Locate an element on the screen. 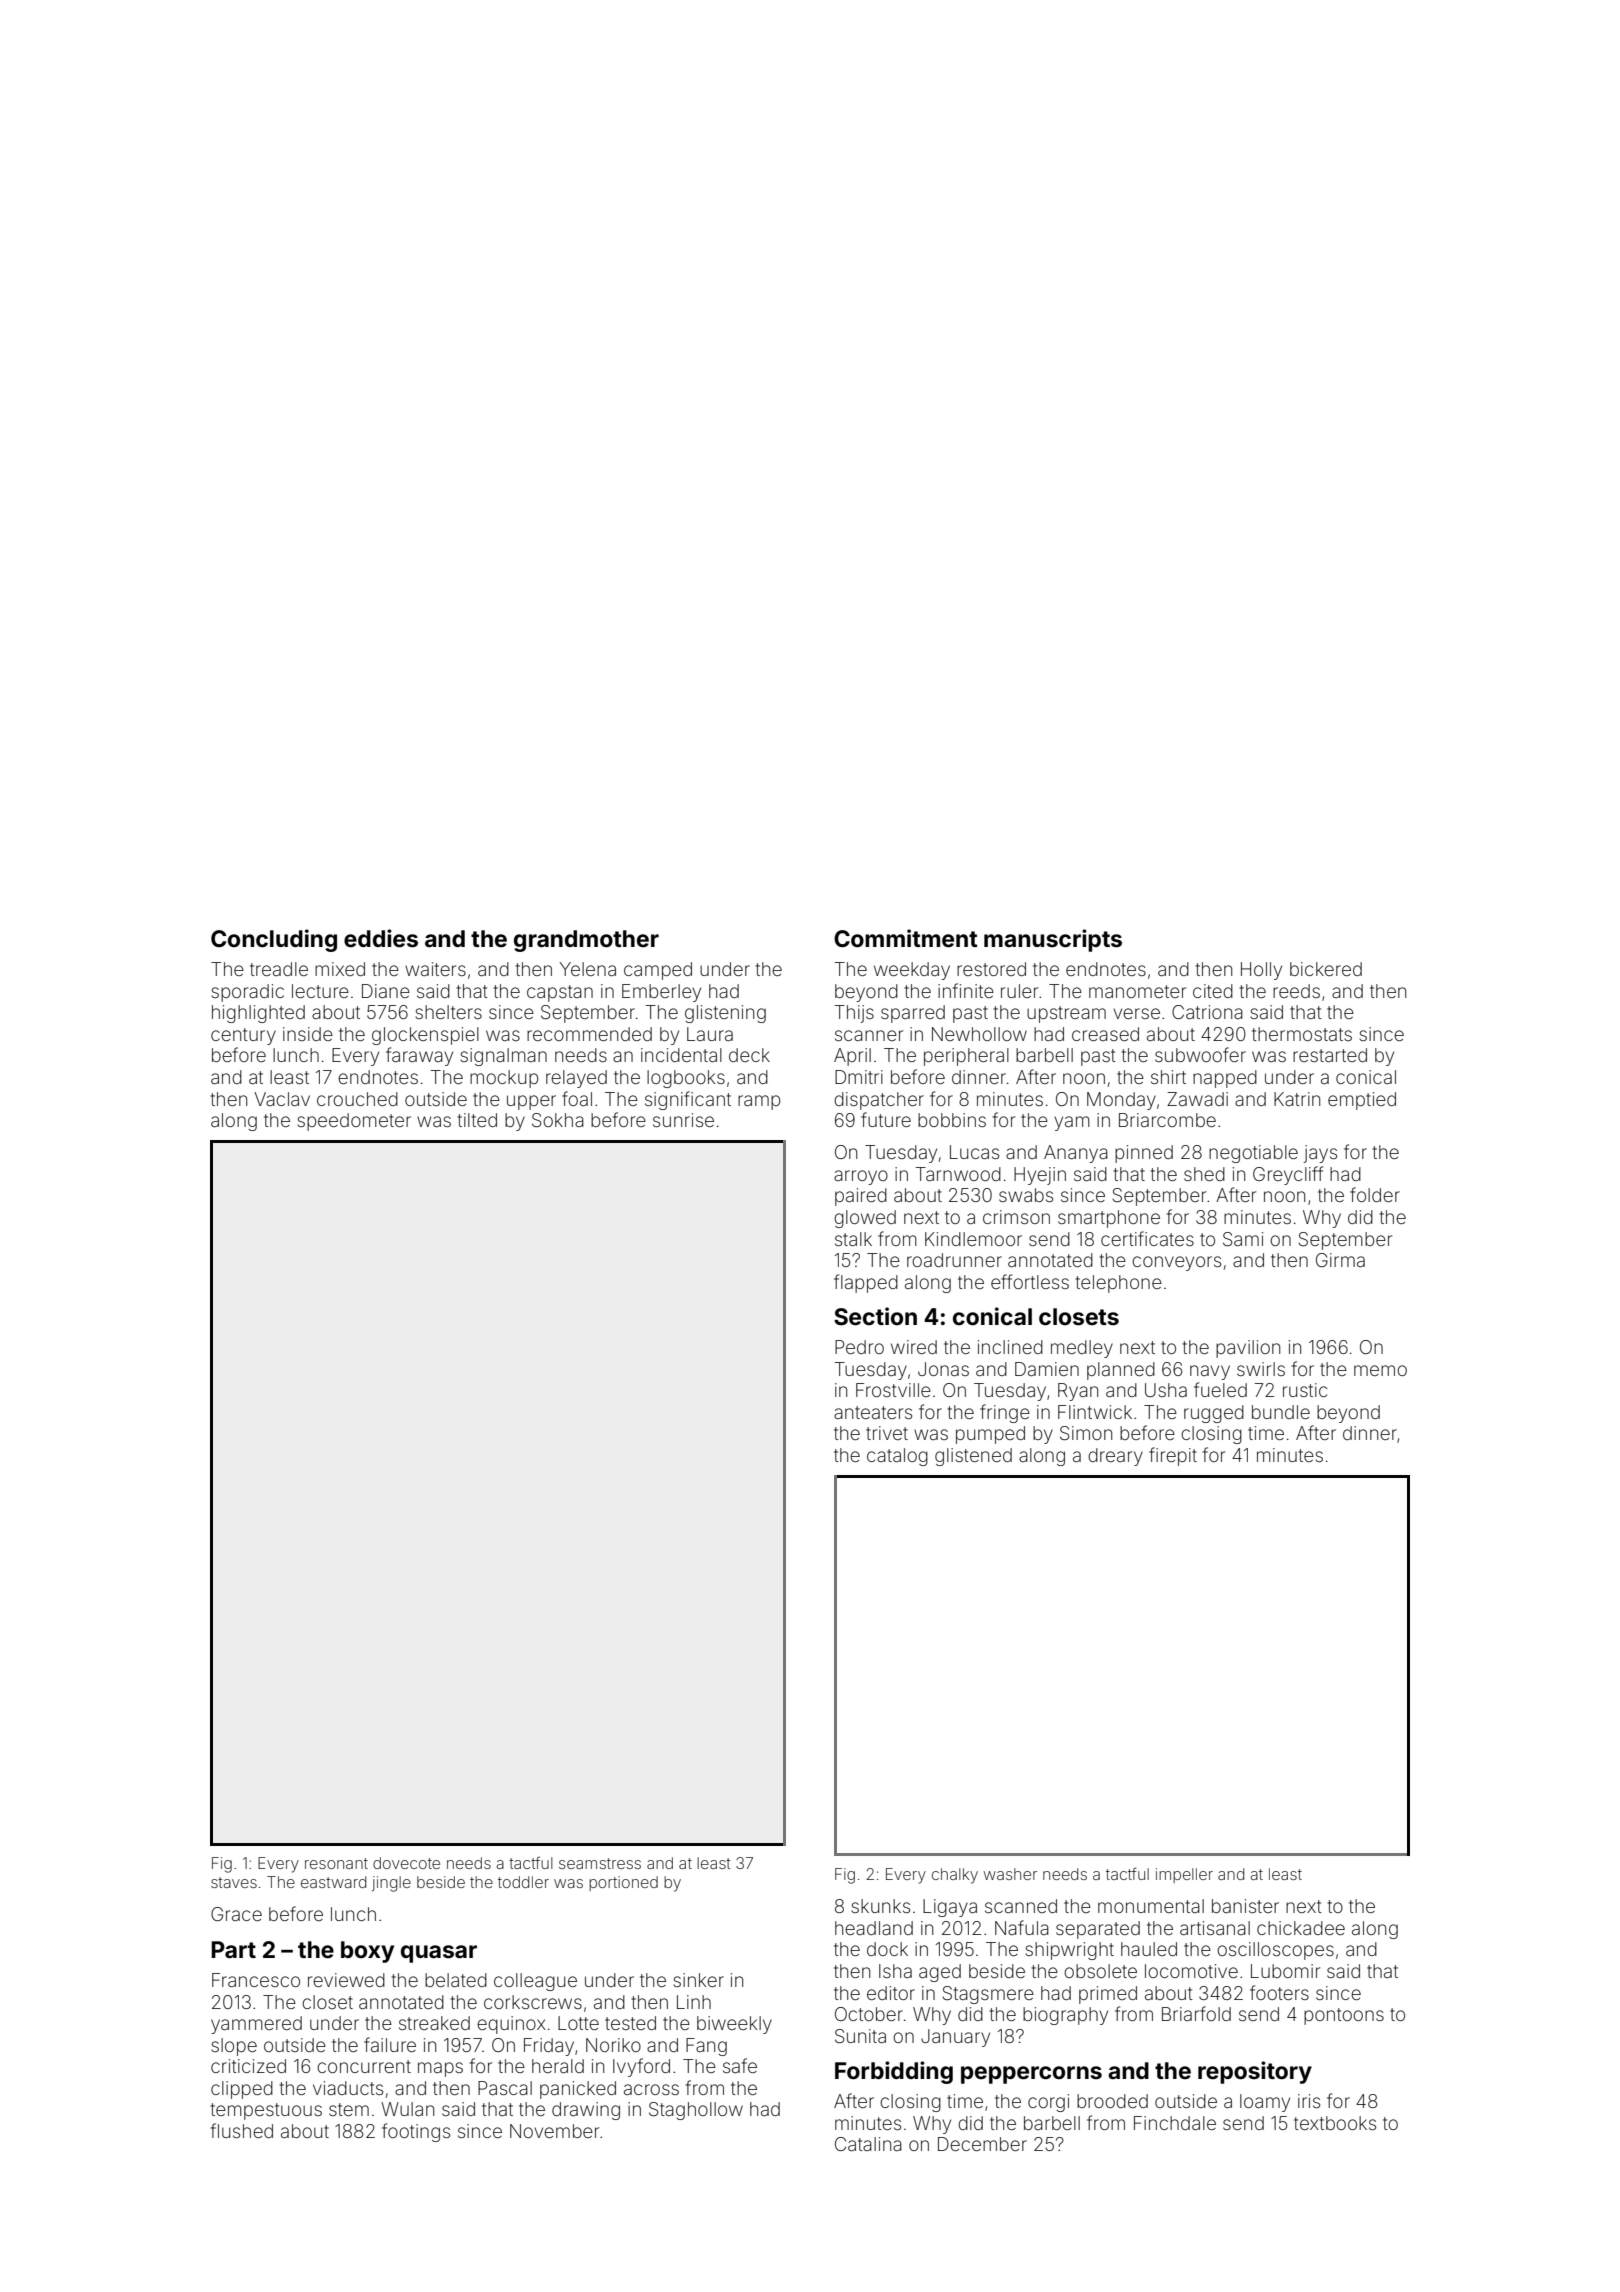  firepit is located at coordinates (1173, 1456).
